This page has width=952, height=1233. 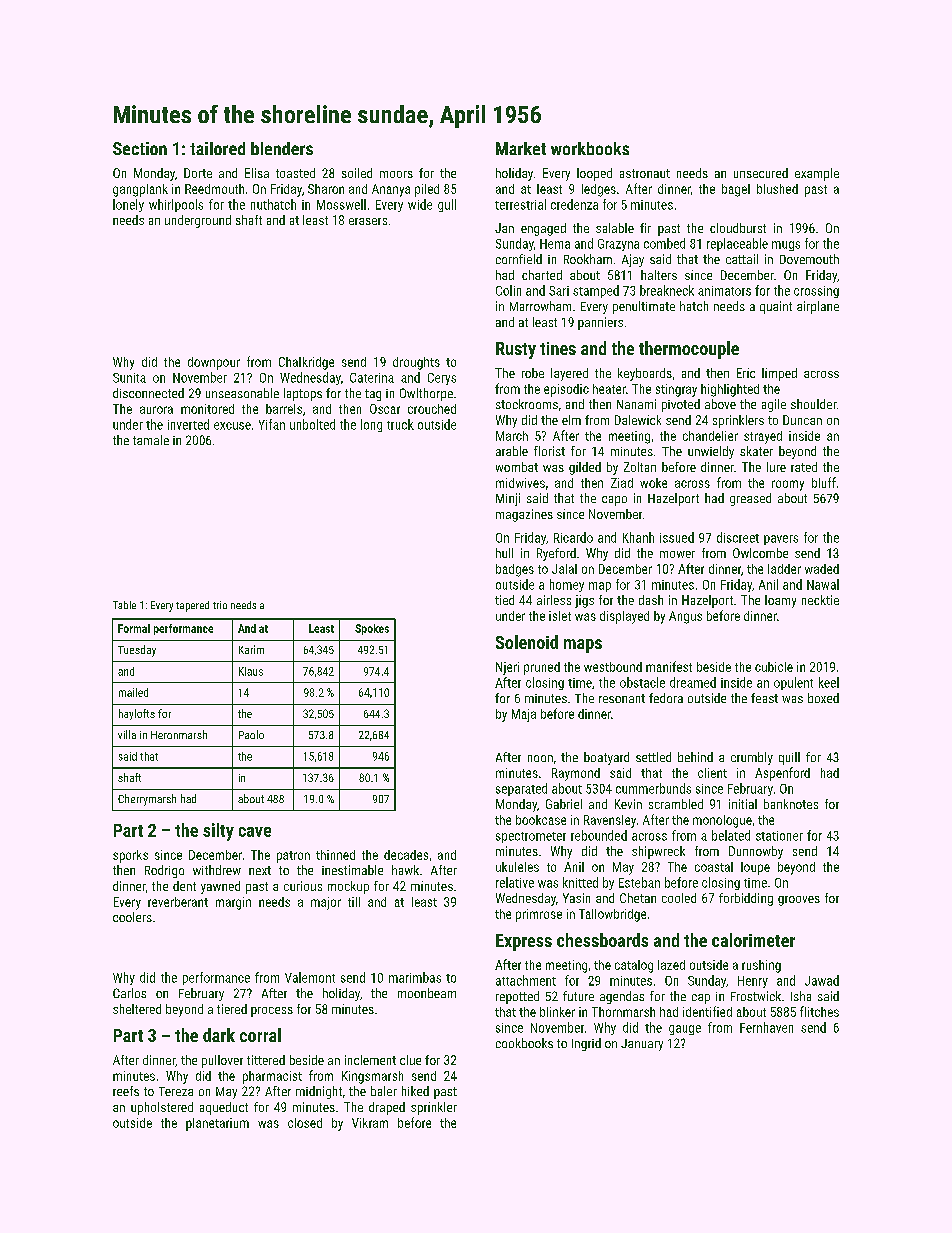 What do you see at coordinates (524, 942) in the page?
I see `Express` at bounding box center [524, 942].
